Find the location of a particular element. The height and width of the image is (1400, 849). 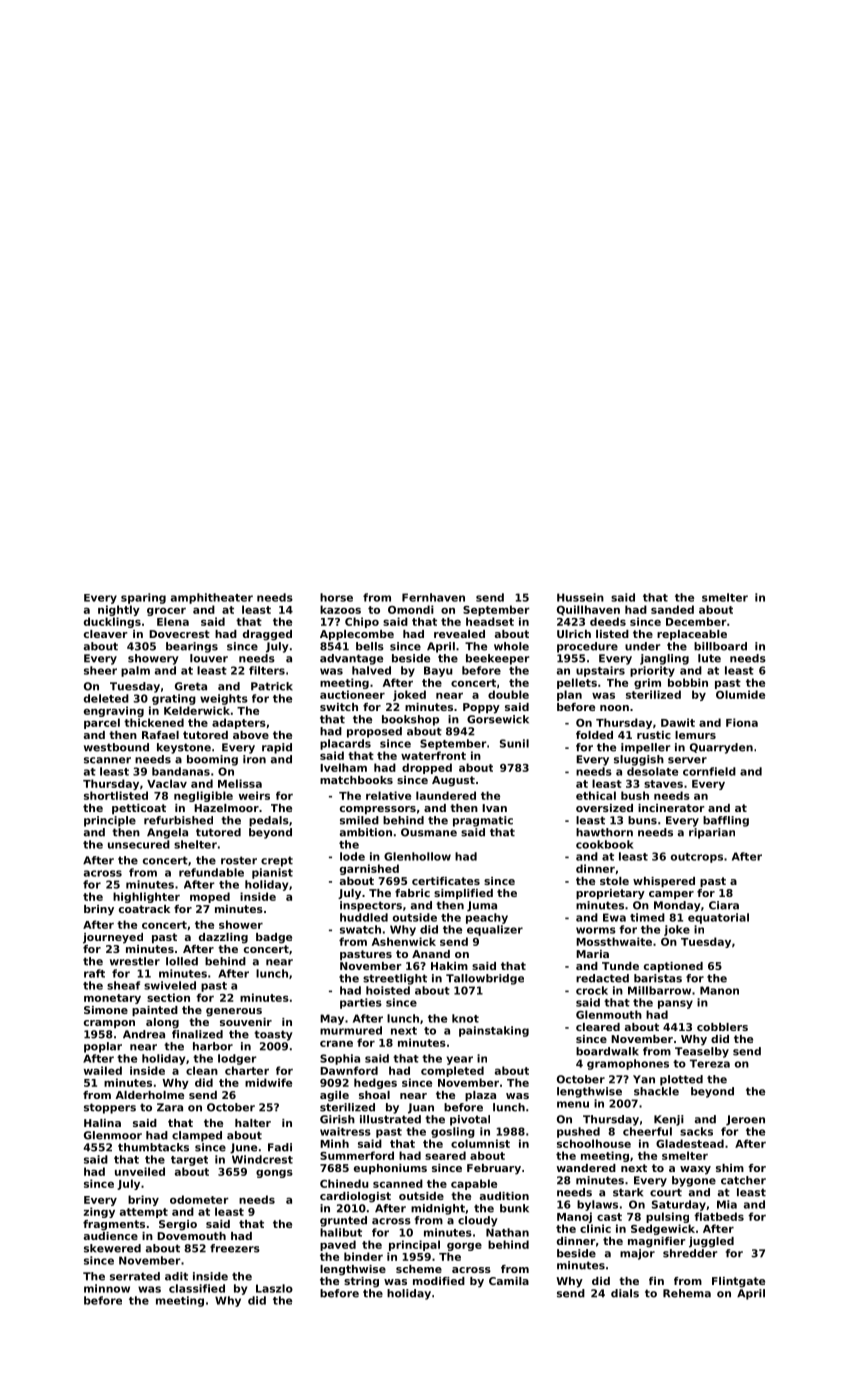

Mossthwaite is located at coordinates (614, 941).
